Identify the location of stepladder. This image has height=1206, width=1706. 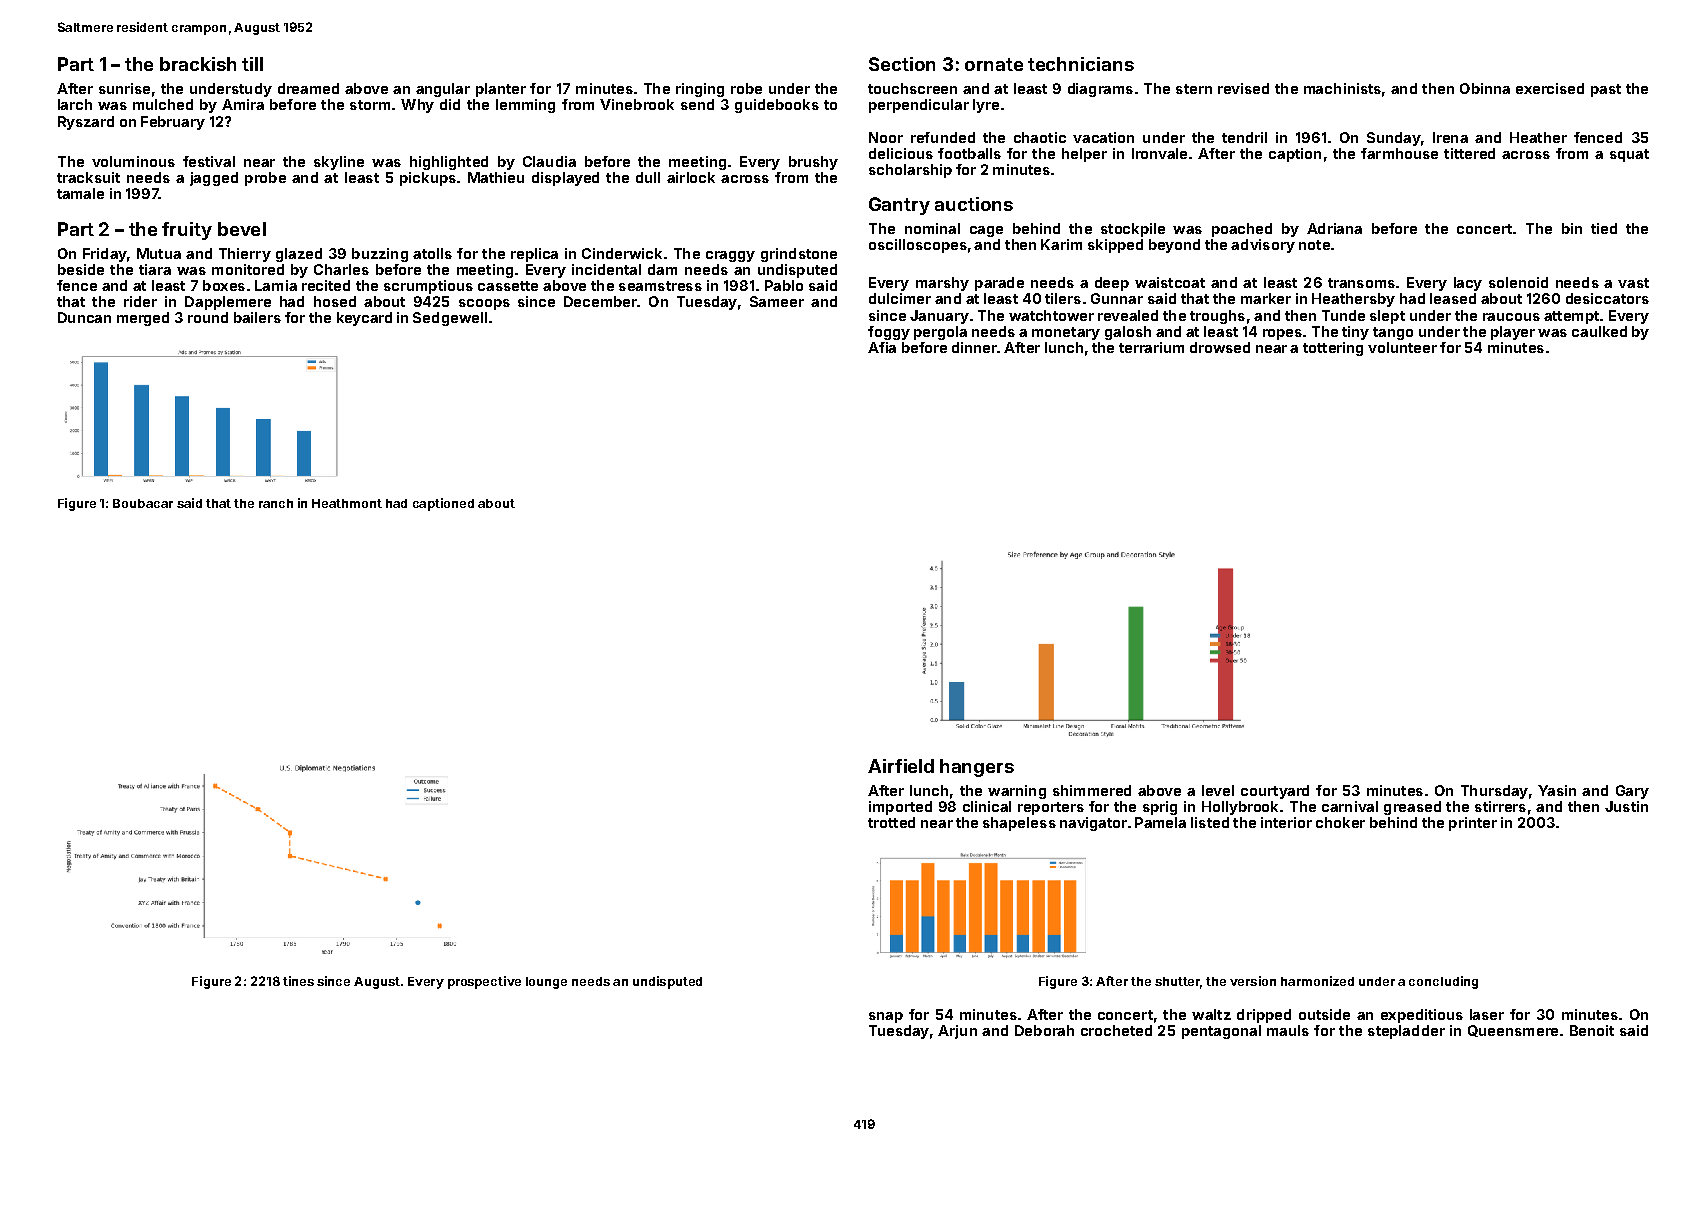
(1406, 1032).
